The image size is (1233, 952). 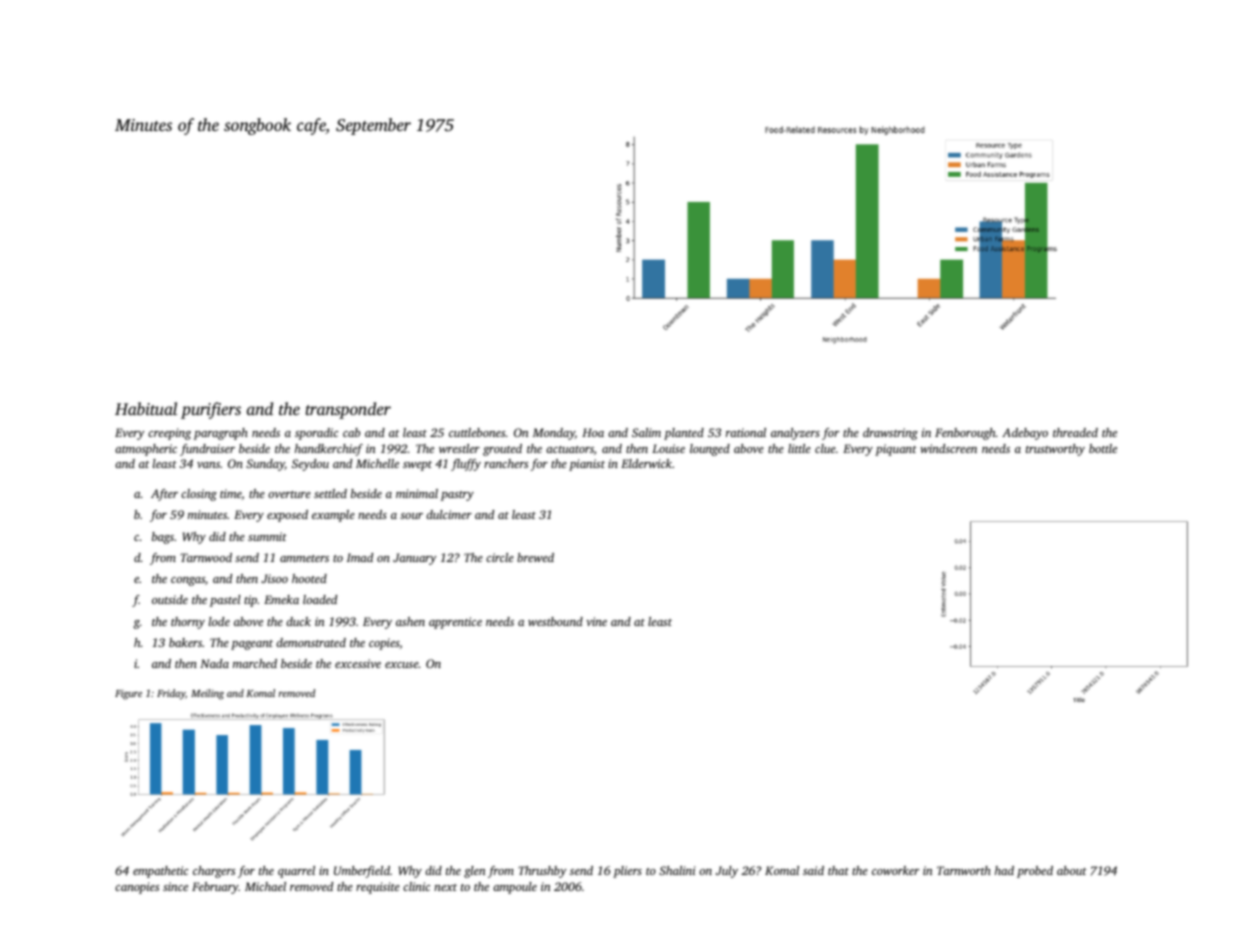 I want to click on Michael, so click(x=265, y=886).
